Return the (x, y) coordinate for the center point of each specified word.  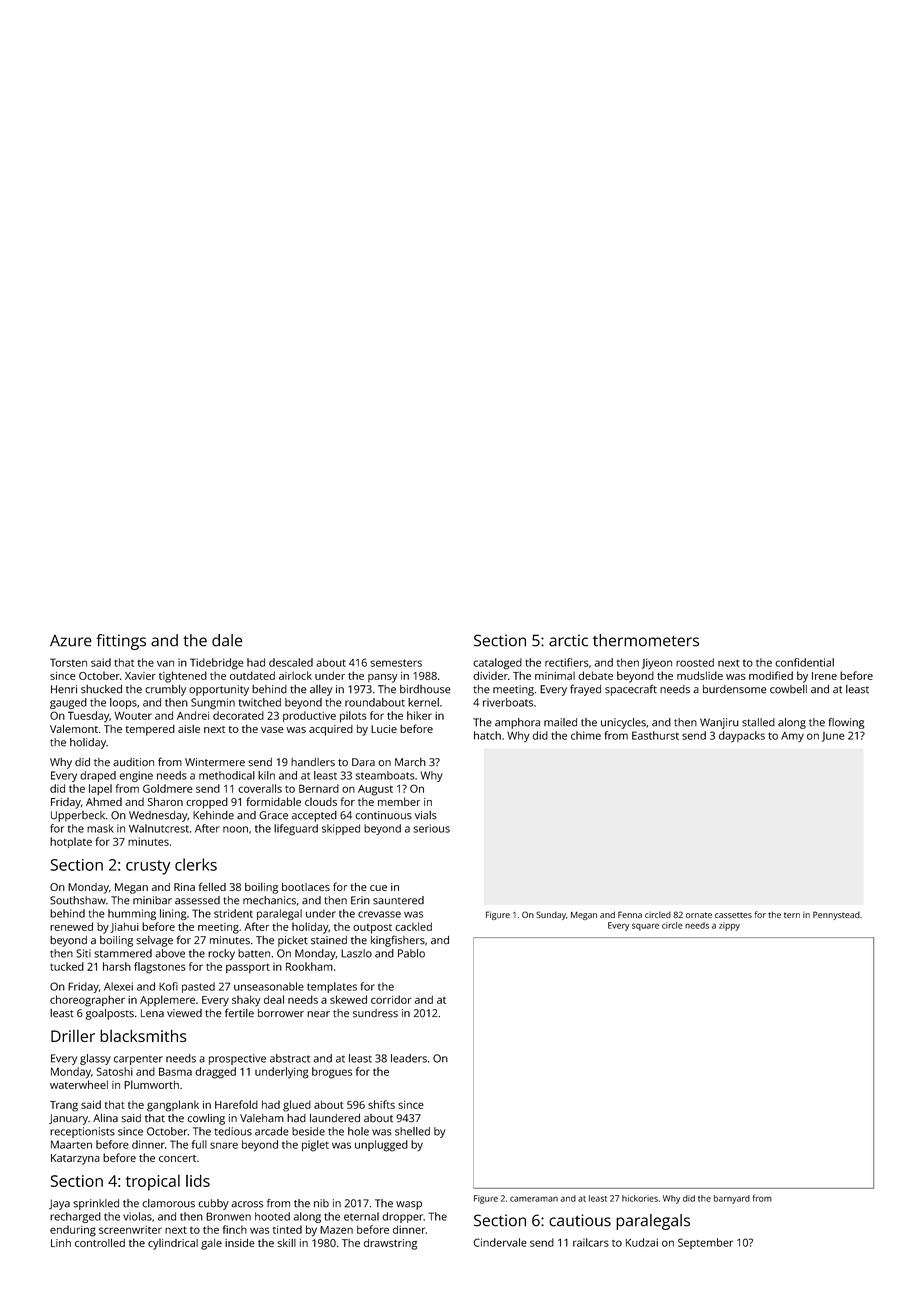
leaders (409, 1058)
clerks (196, 864)
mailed (560, 722)
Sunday (551, 915)
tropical (153, 1183)
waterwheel (79, 1084)
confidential (804, 662)
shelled (412, 1131)
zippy (729, 926)
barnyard (732, 1199)
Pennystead (836, 915)
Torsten (68, 662)
